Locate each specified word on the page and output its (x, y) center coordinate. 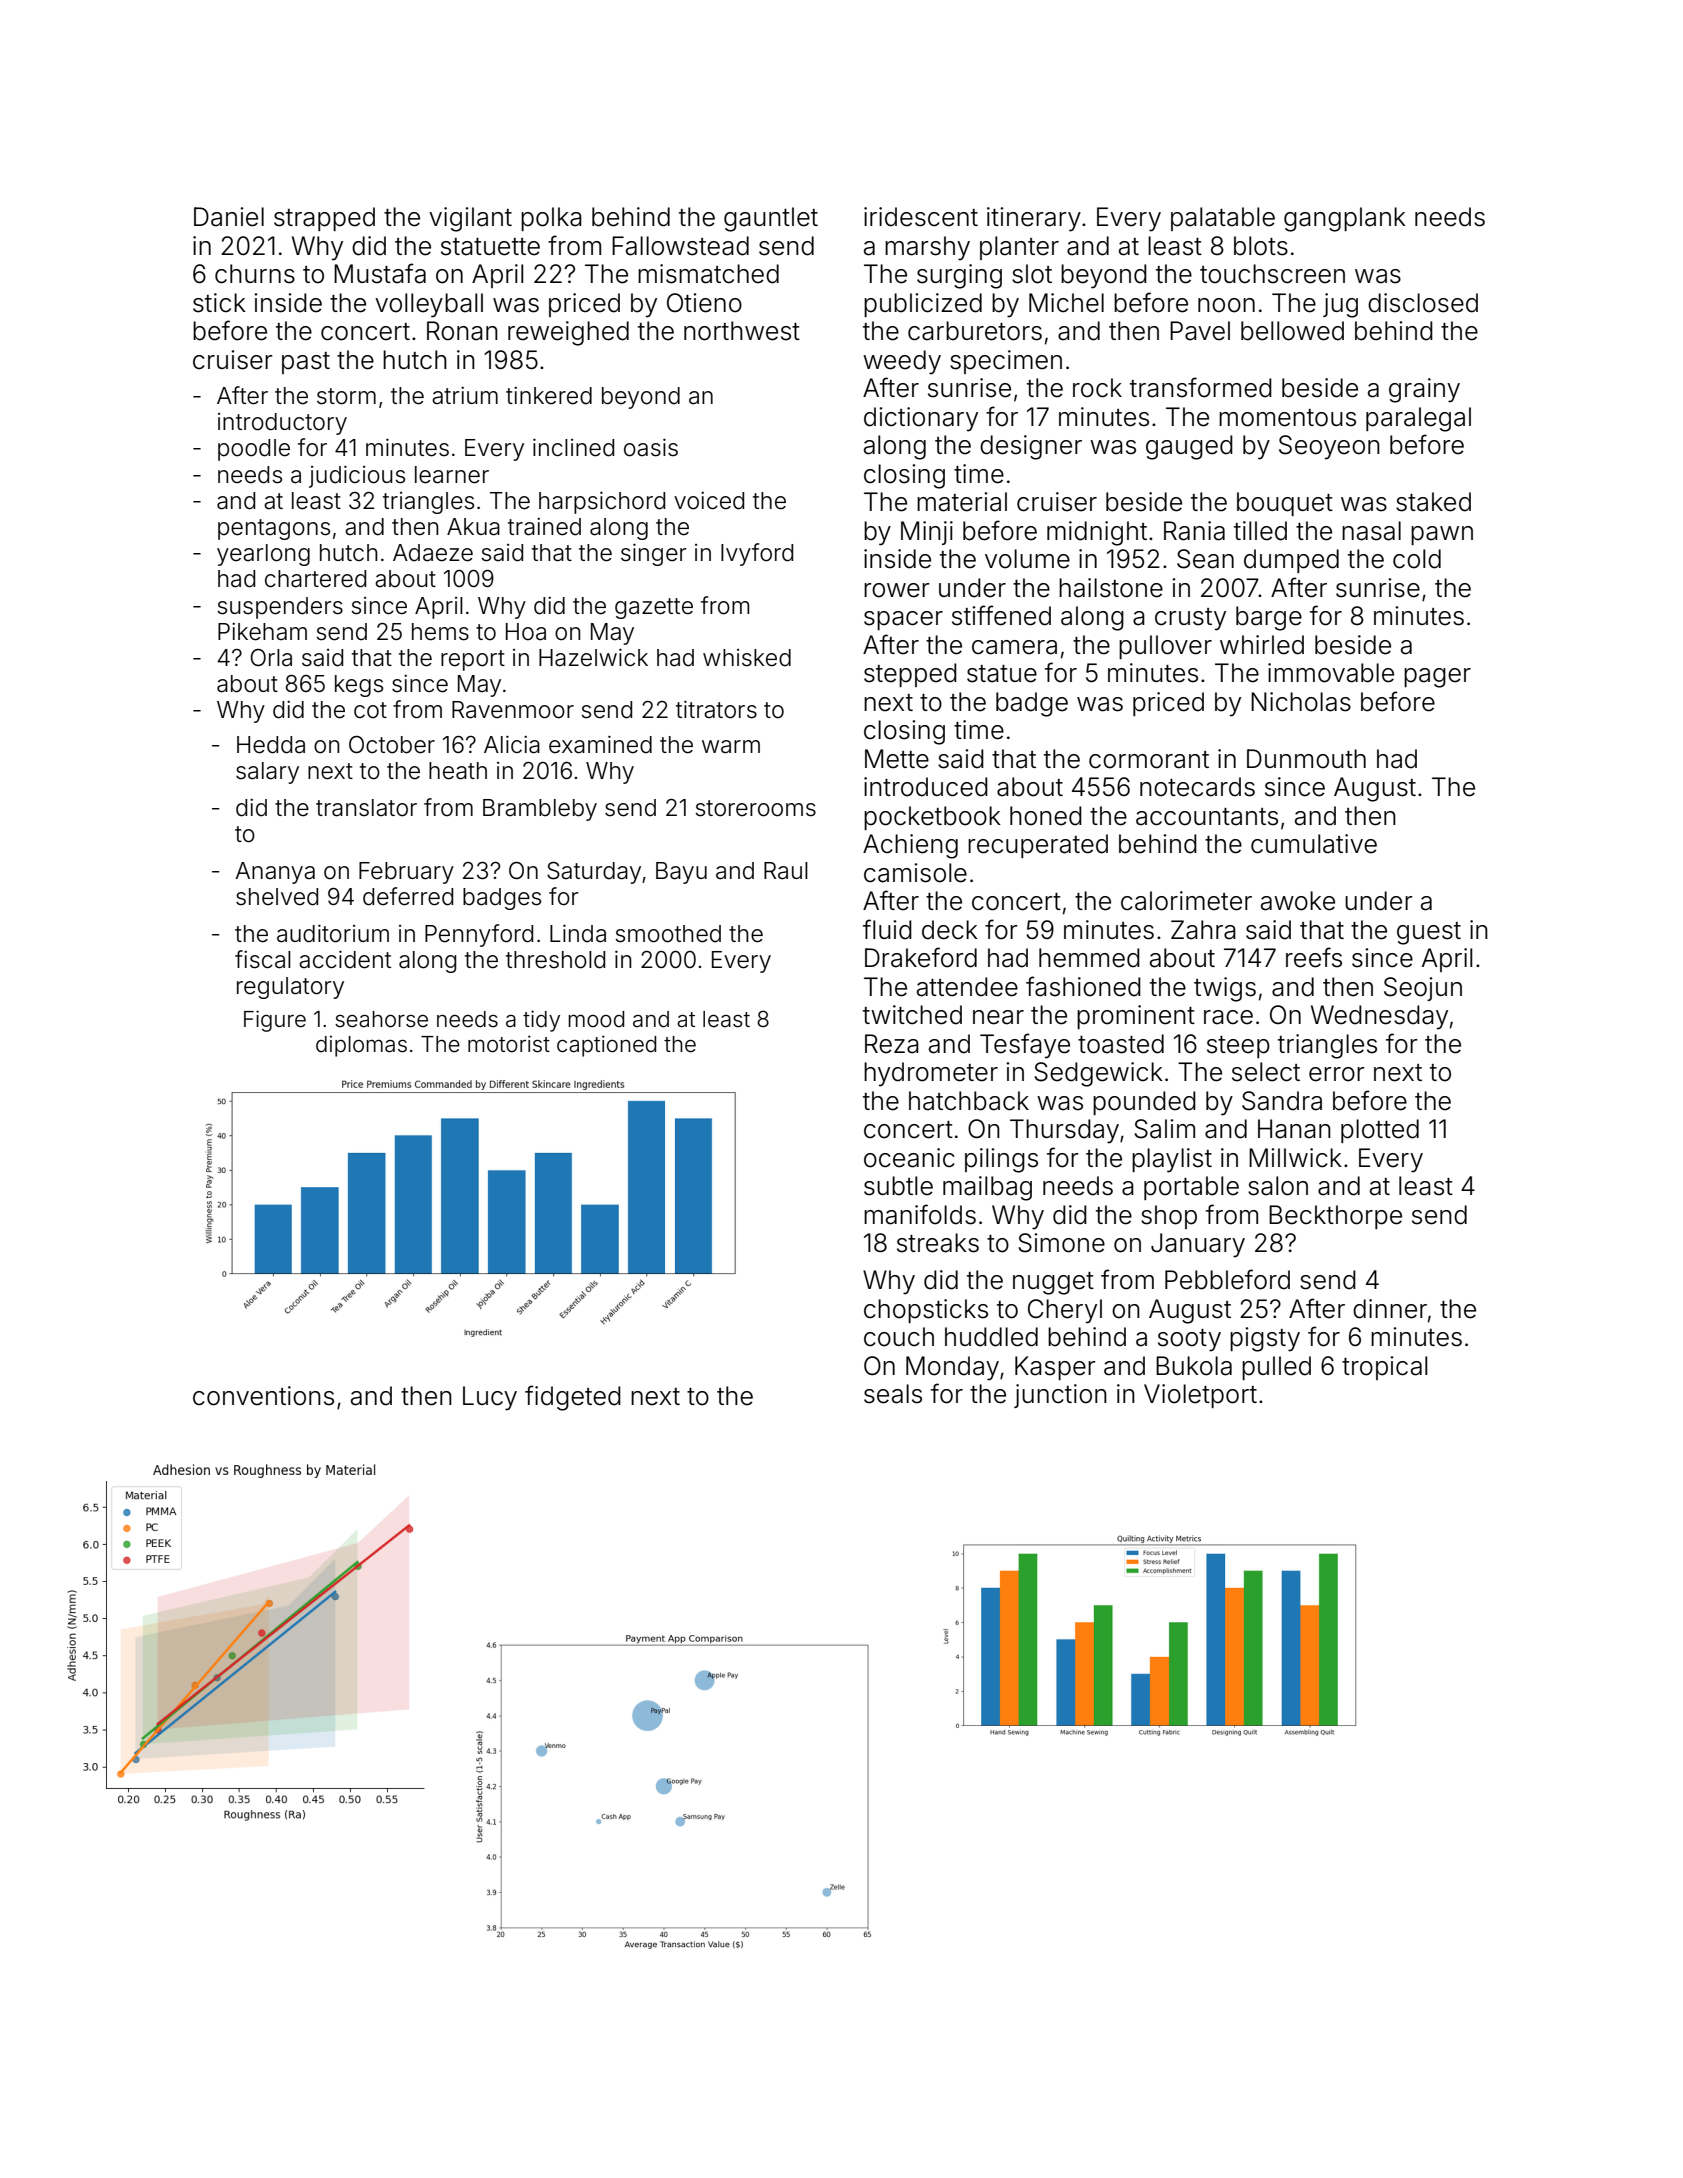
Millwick (1295, 1158)
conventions (263, 1396)
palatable (1223, 219)
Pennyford (479, 935)
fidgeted (573, 1398)
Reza (892, 1044)
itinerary (1034, 219)
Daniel (229, 217)
